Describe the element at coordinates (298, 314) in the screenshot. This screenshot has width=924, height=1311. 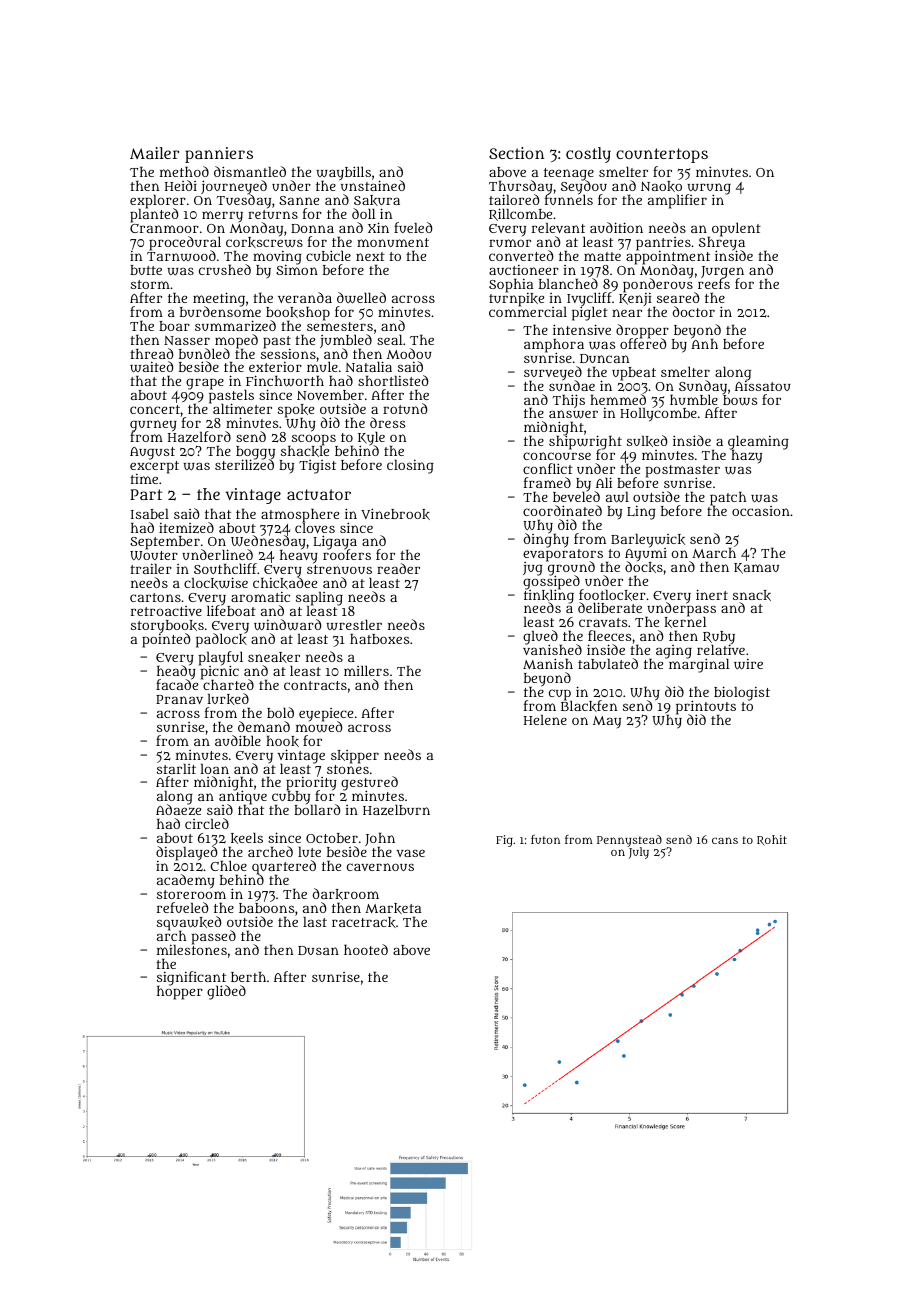
I see `bookshop` at that location.
